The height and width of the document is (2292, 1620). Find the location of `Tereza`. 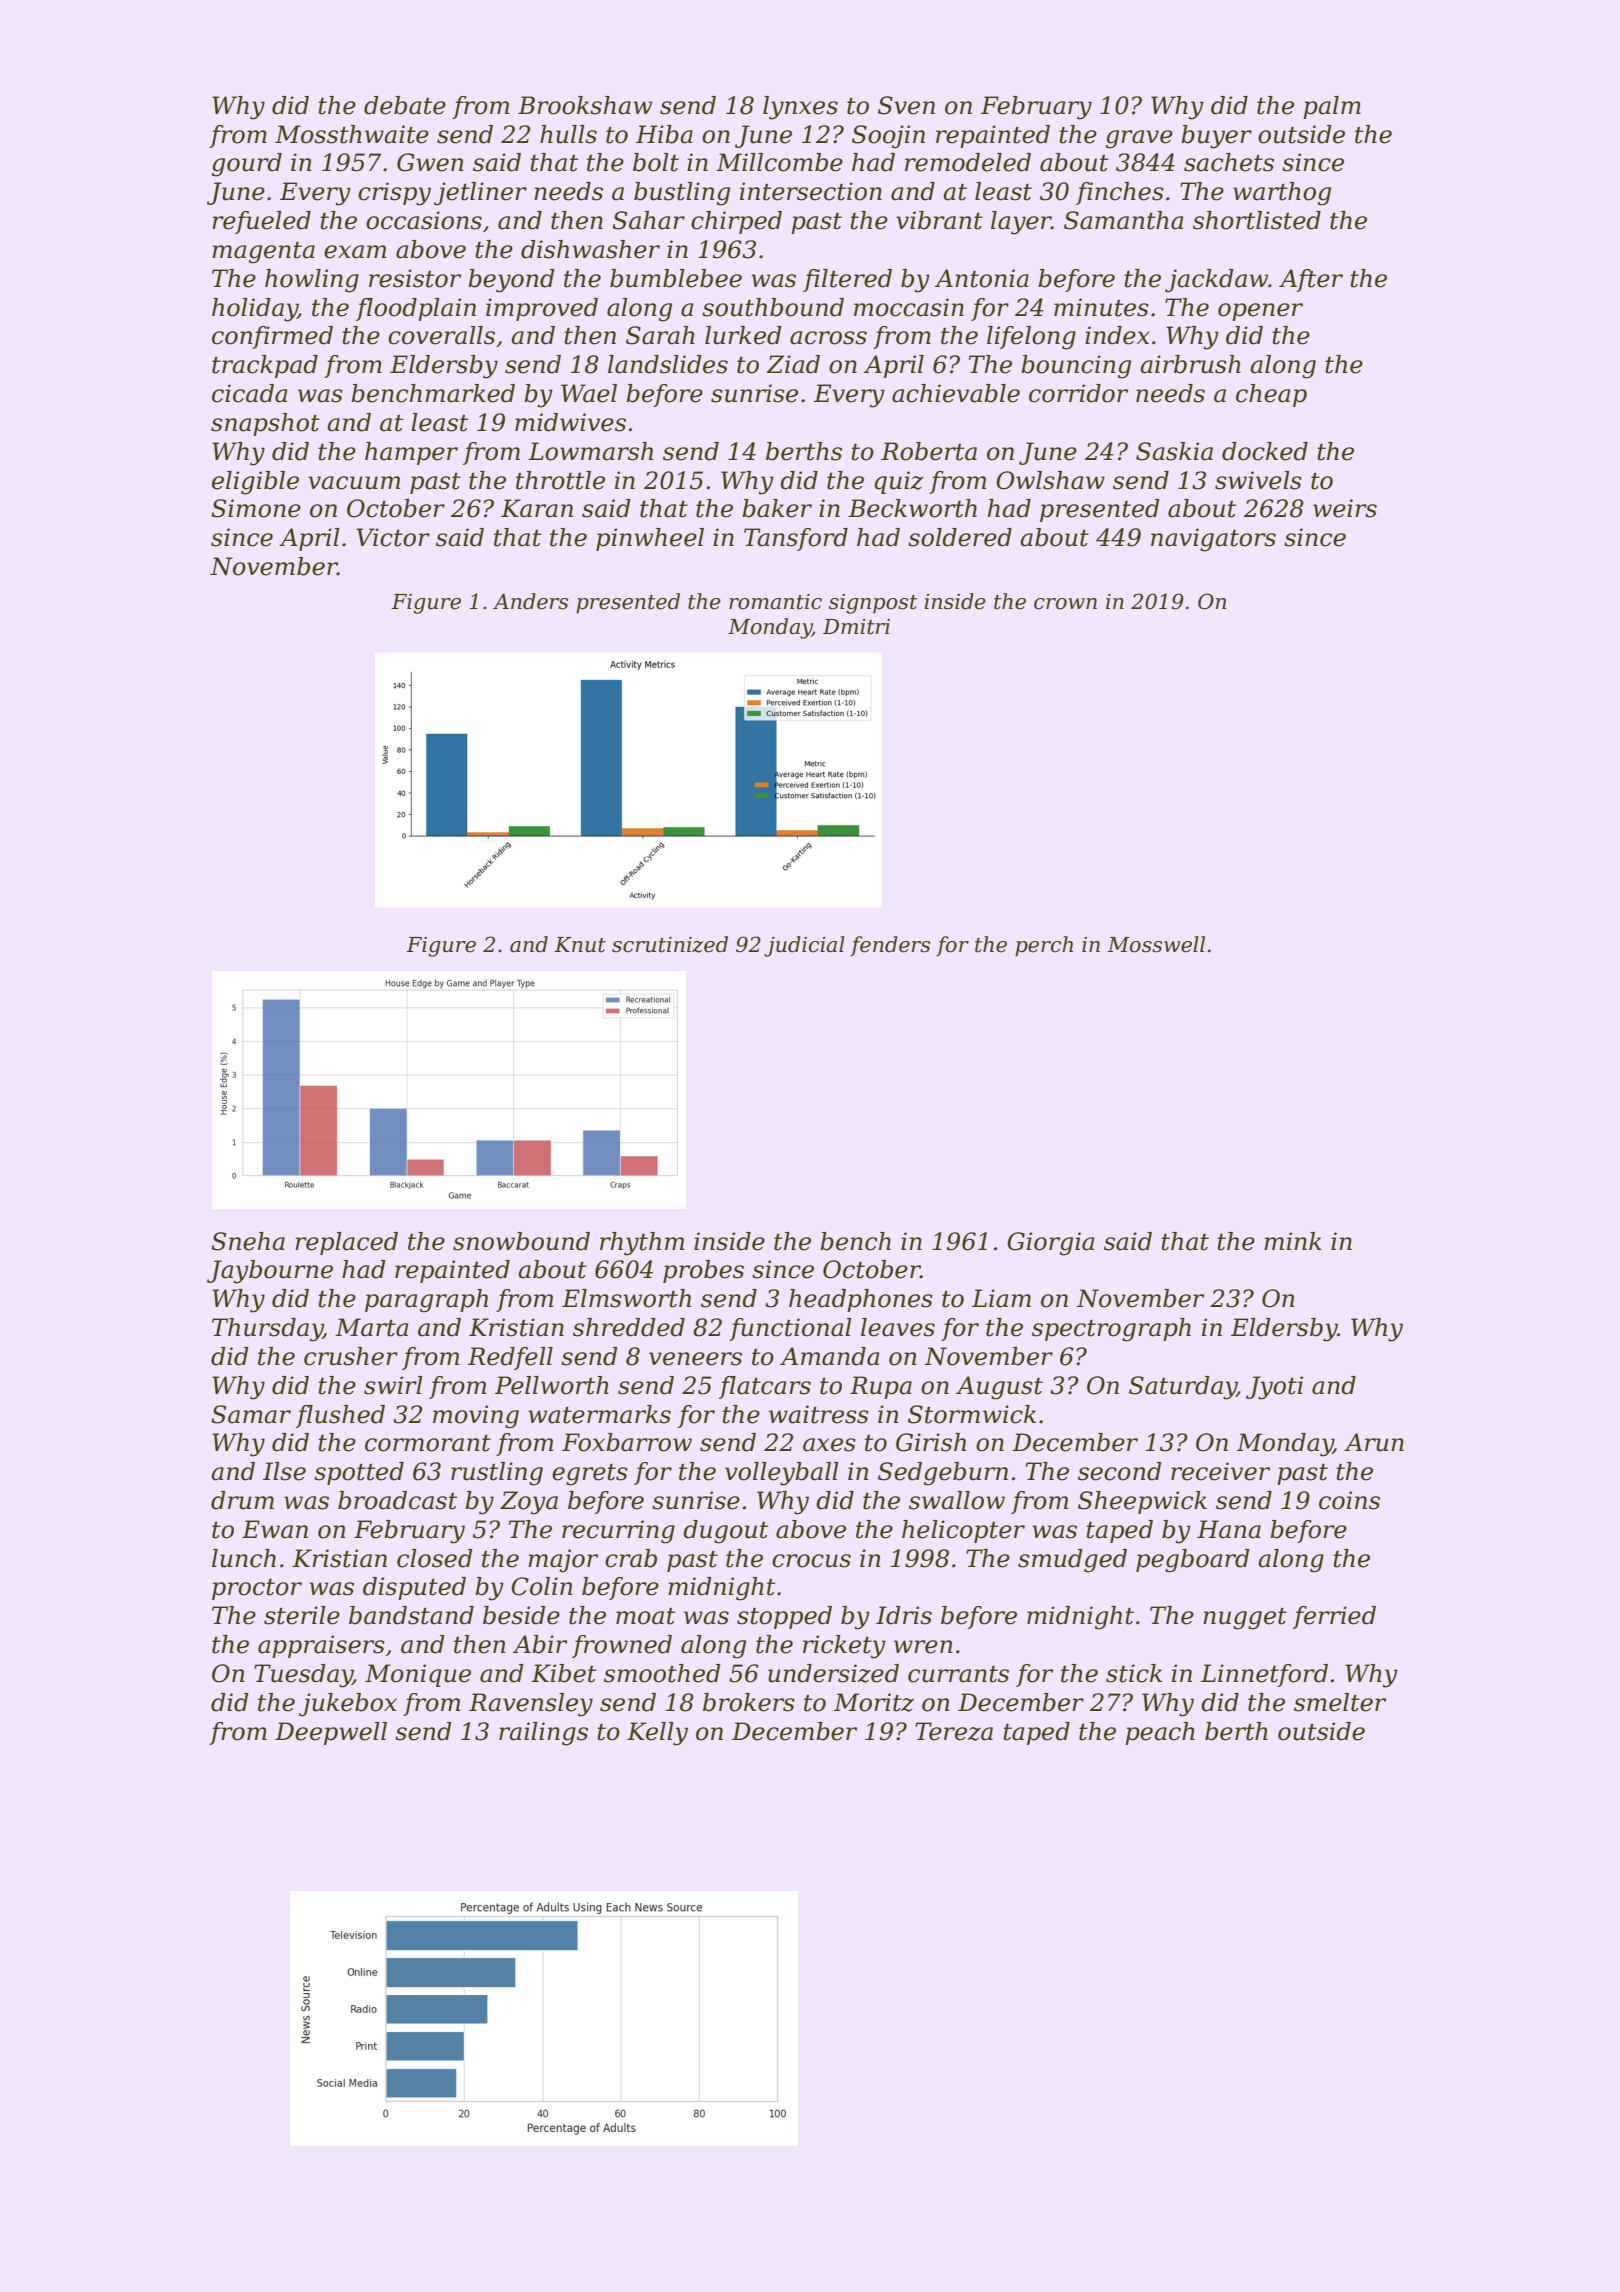

Tereza is located at coordinates (954, 1731).
